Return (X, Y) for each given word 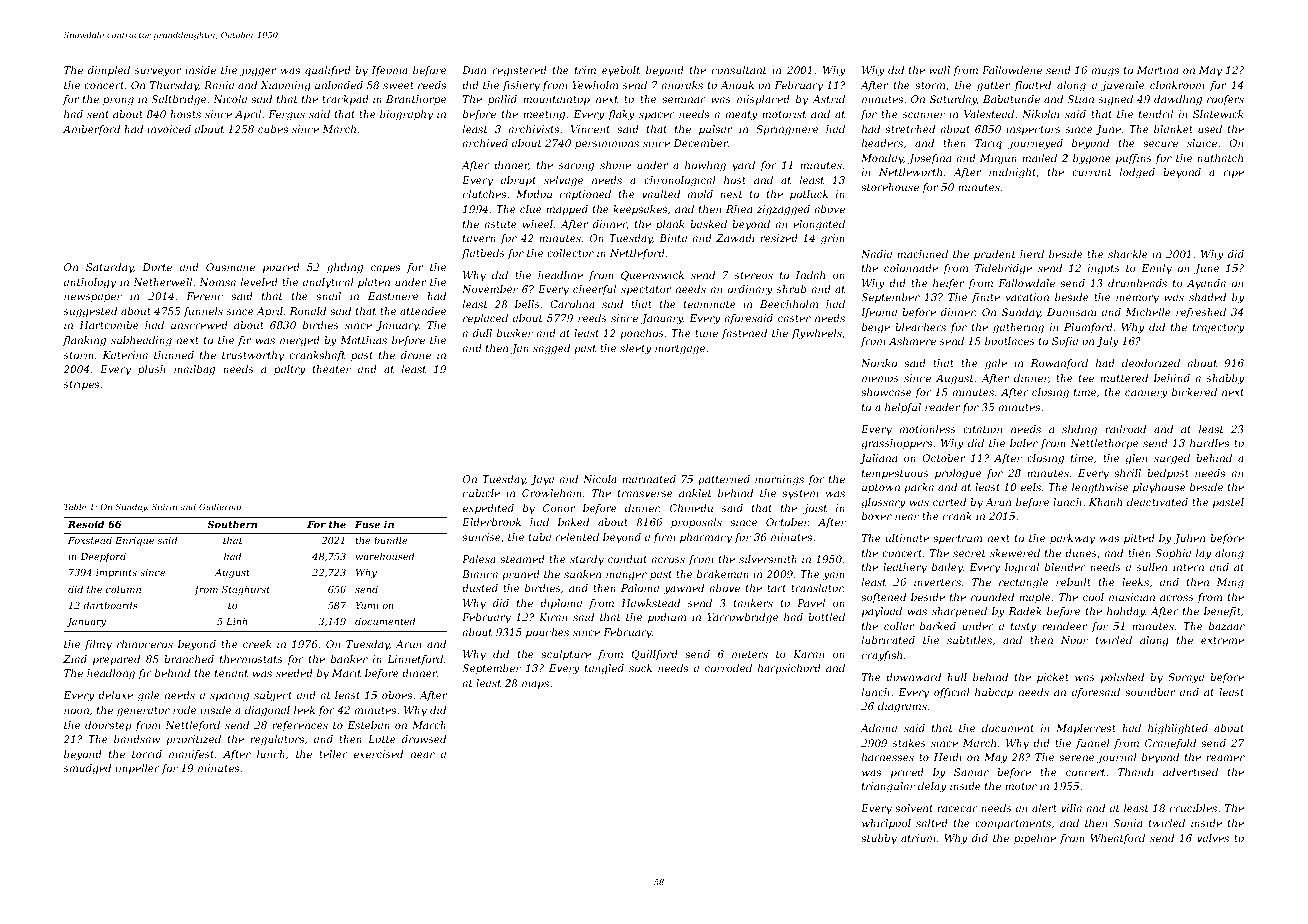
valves (1213, 838)
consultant (739, 70)
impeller (137, 769)
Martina (1158, 70)
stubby (879, 839)
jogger (258, 71)
